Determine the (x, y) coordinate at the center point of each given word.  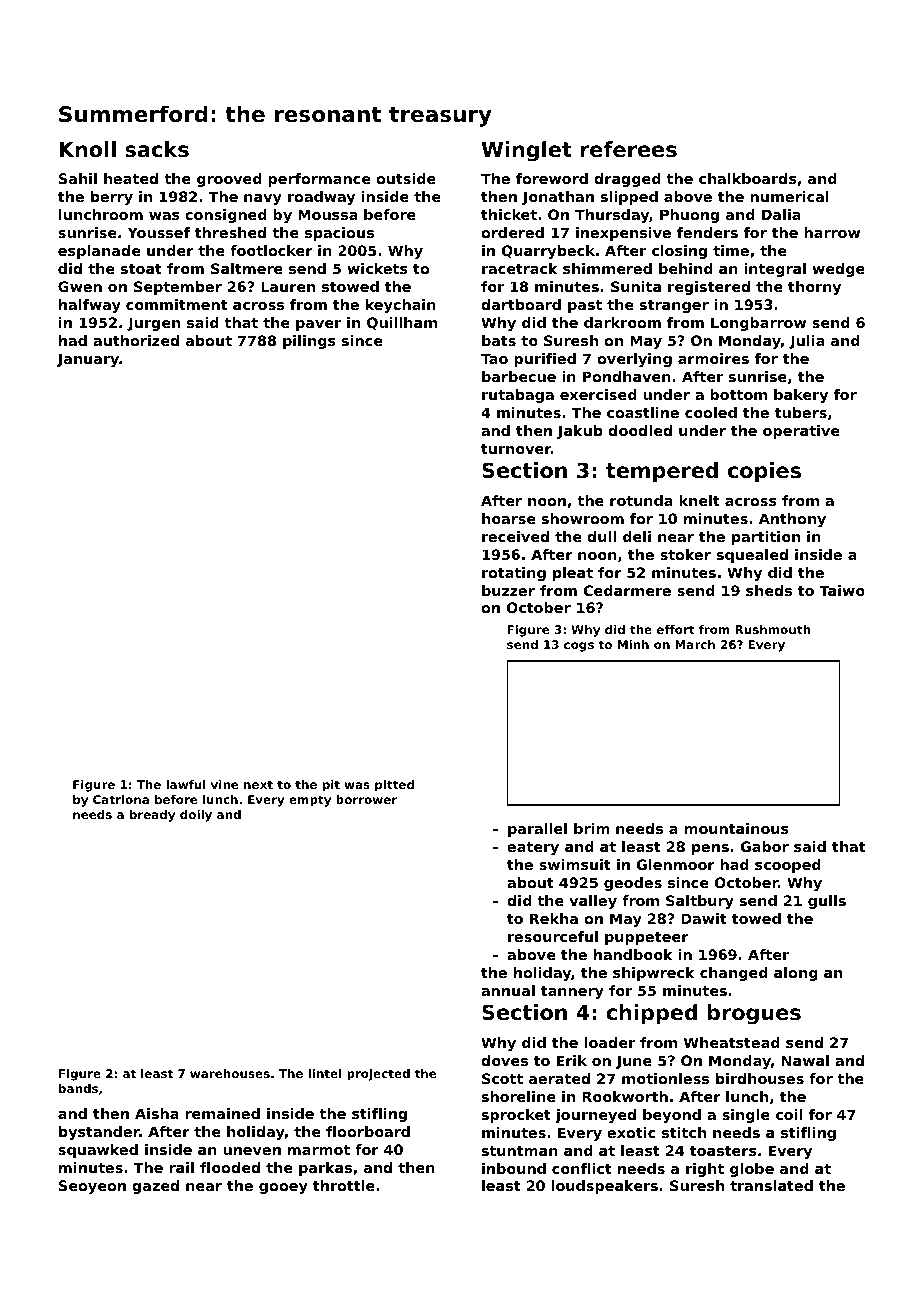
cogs (579, 647)
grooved (229, 180)
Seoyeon (92, 1187)
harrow (832, 232)
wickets (377, 268)
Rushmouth (772, 629)
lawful (186, 784)
